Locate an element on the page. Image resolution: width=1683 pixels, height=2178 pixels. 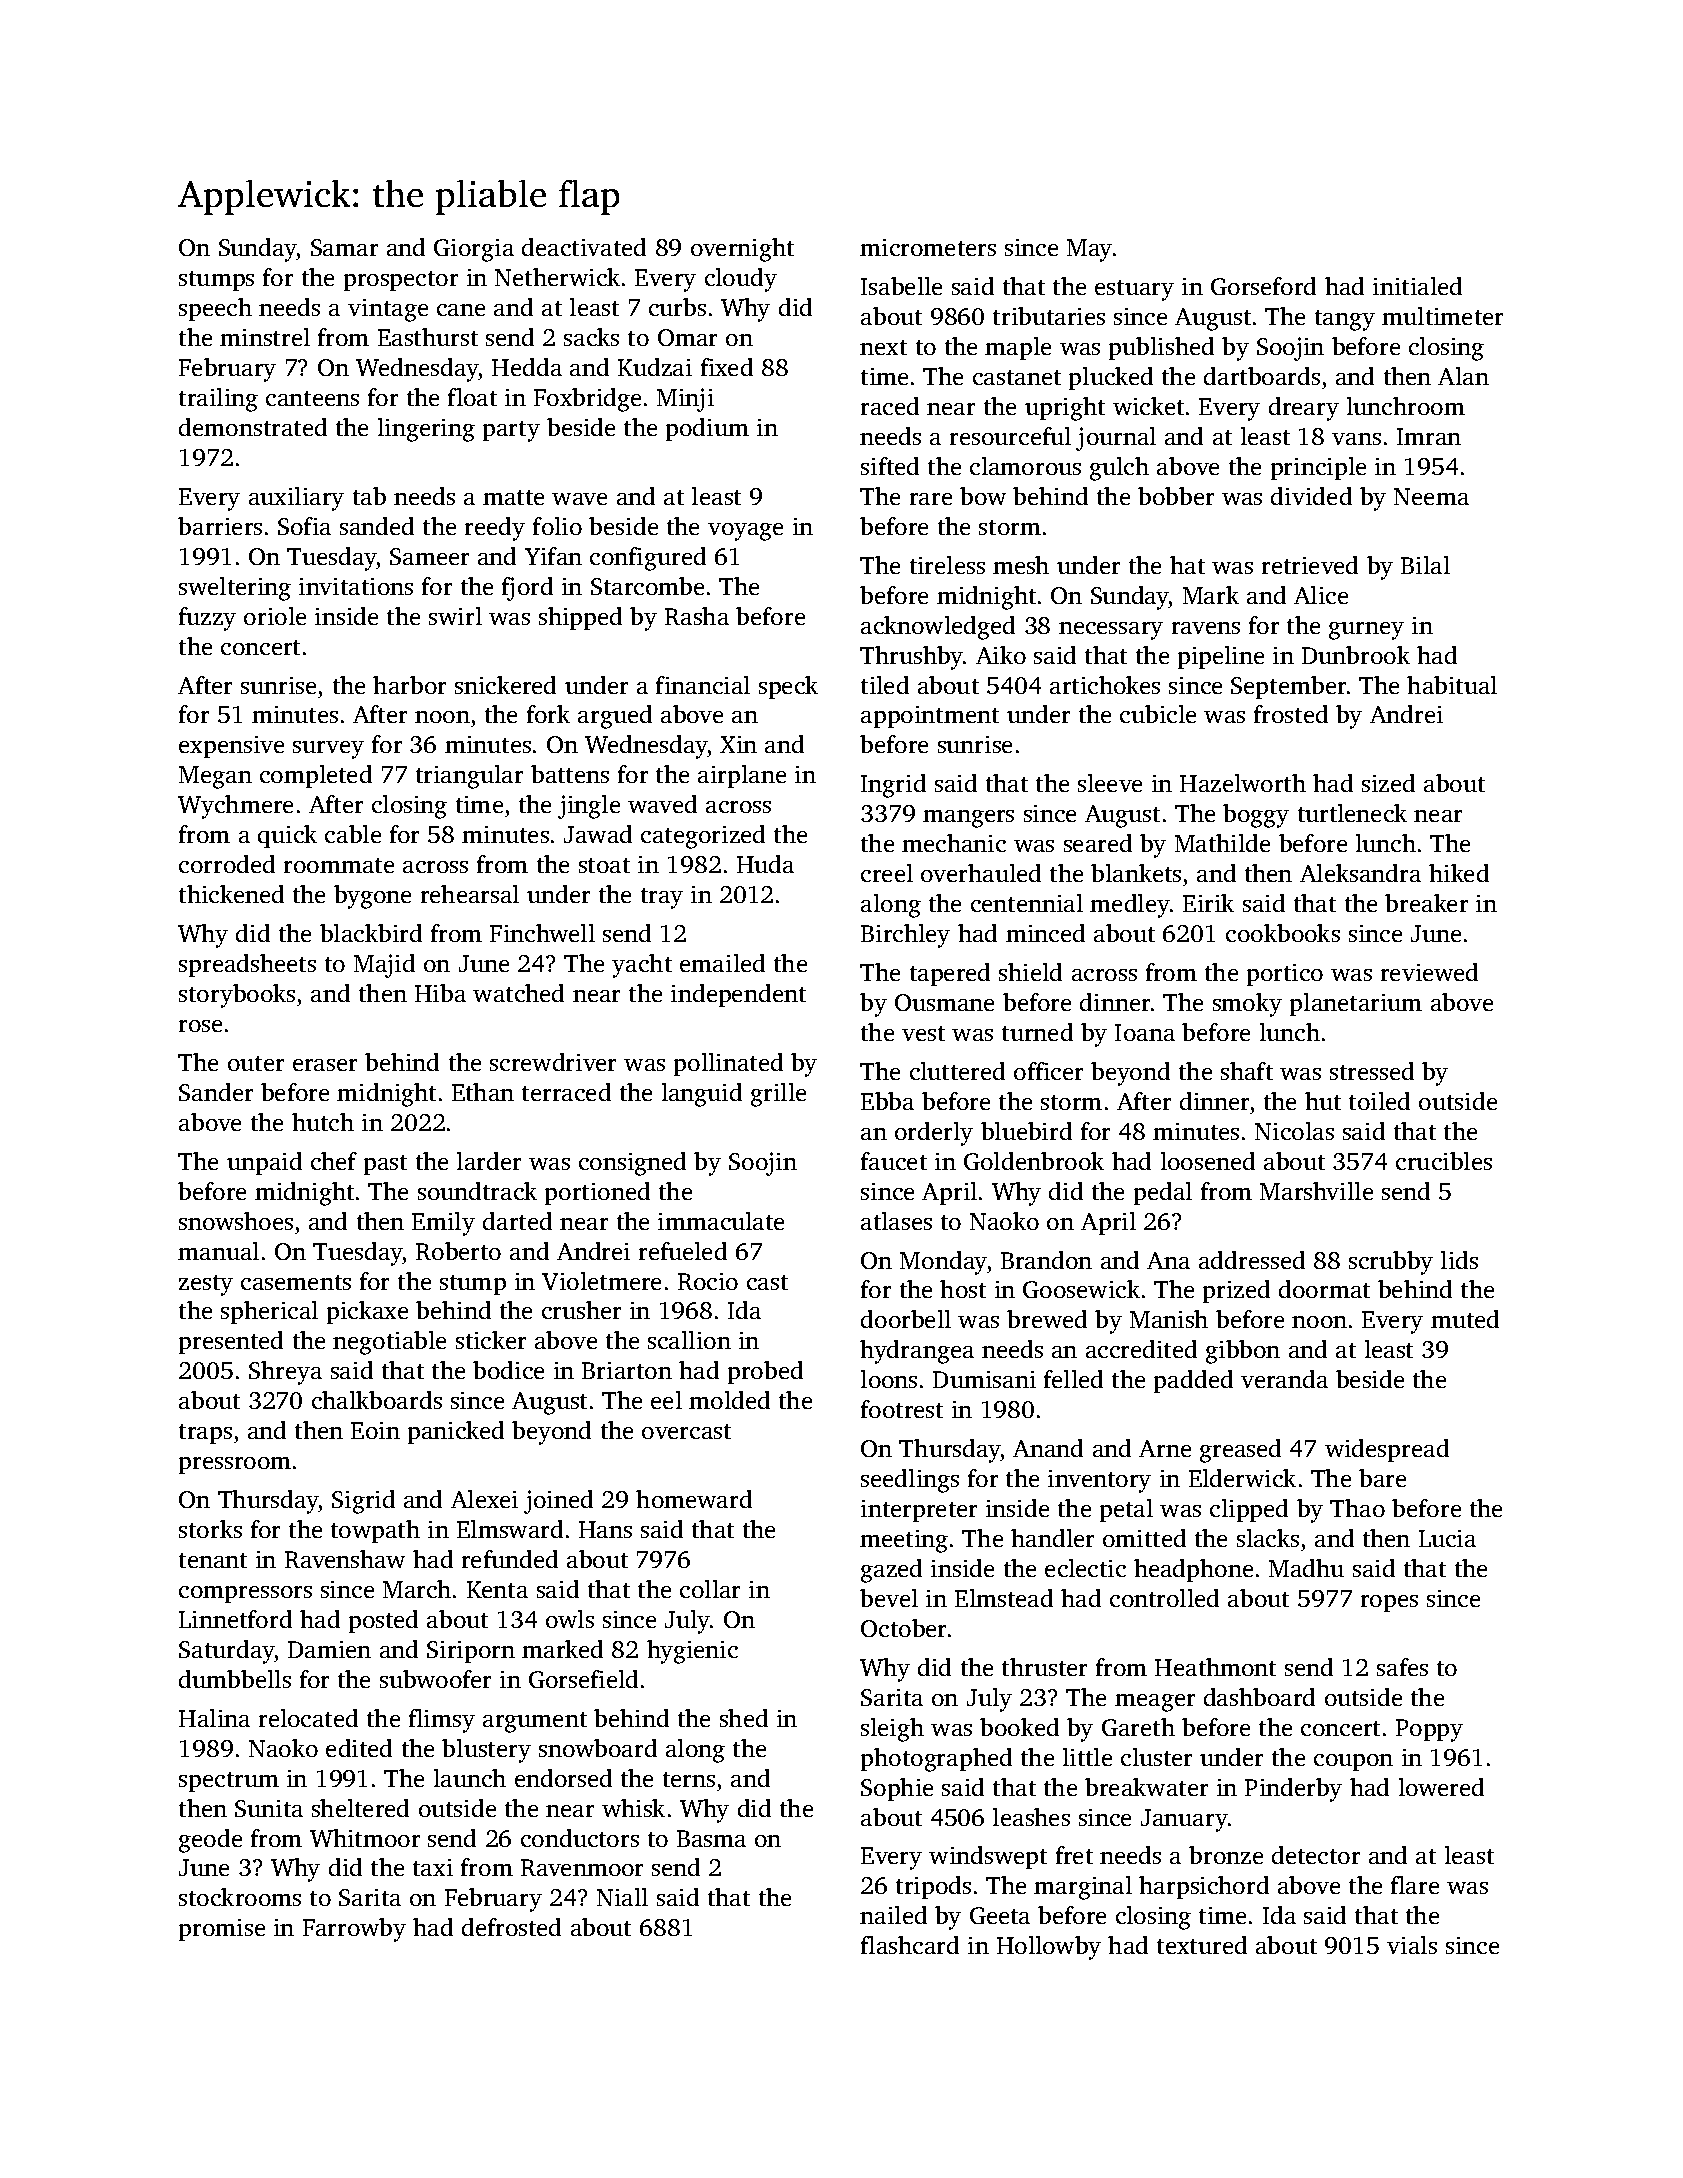
Farrowby is located at coordinates (354, 1930).
